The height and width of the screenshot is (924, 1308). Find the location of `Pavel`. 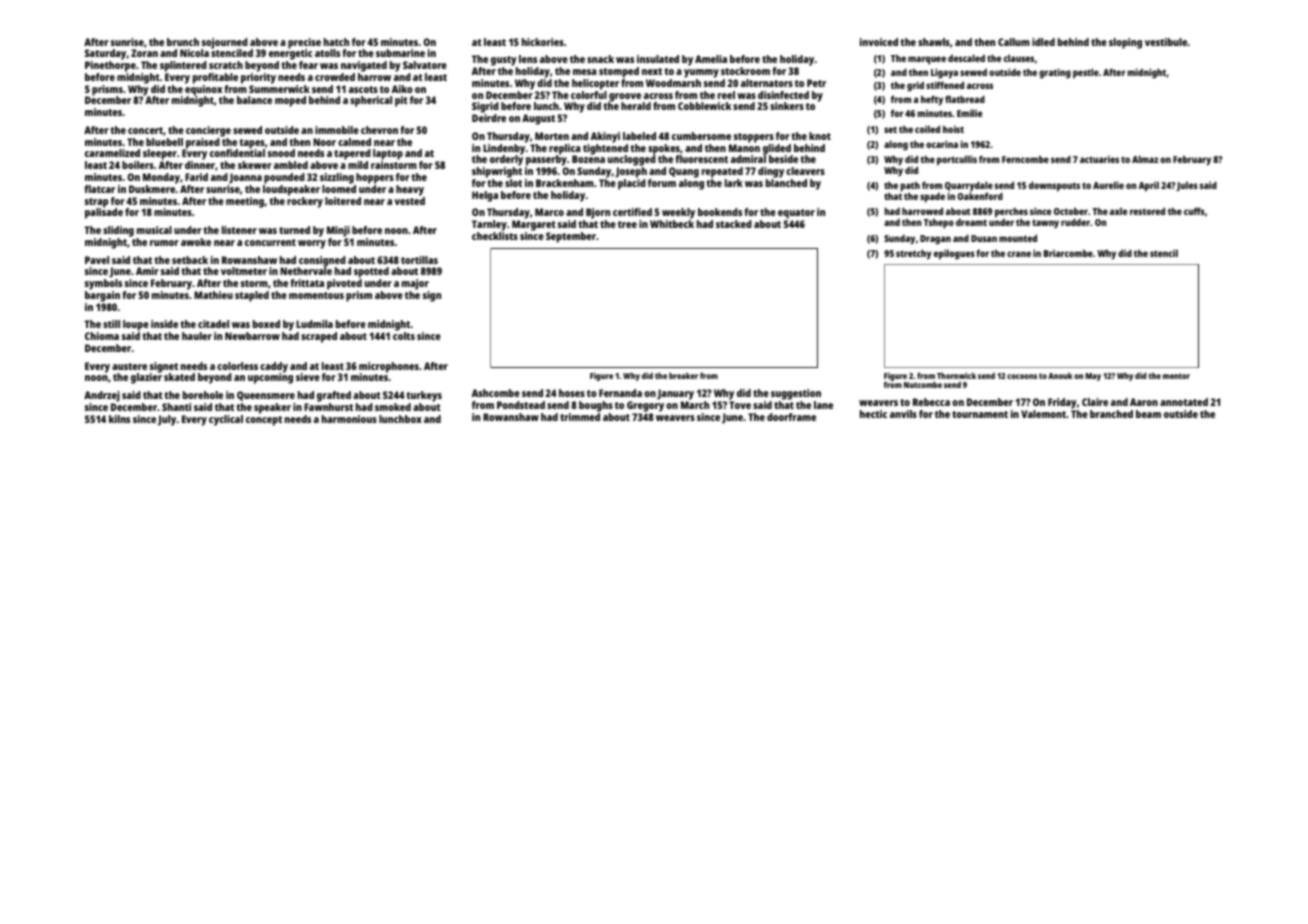

Pavel is located at coordinates (97, 260).
